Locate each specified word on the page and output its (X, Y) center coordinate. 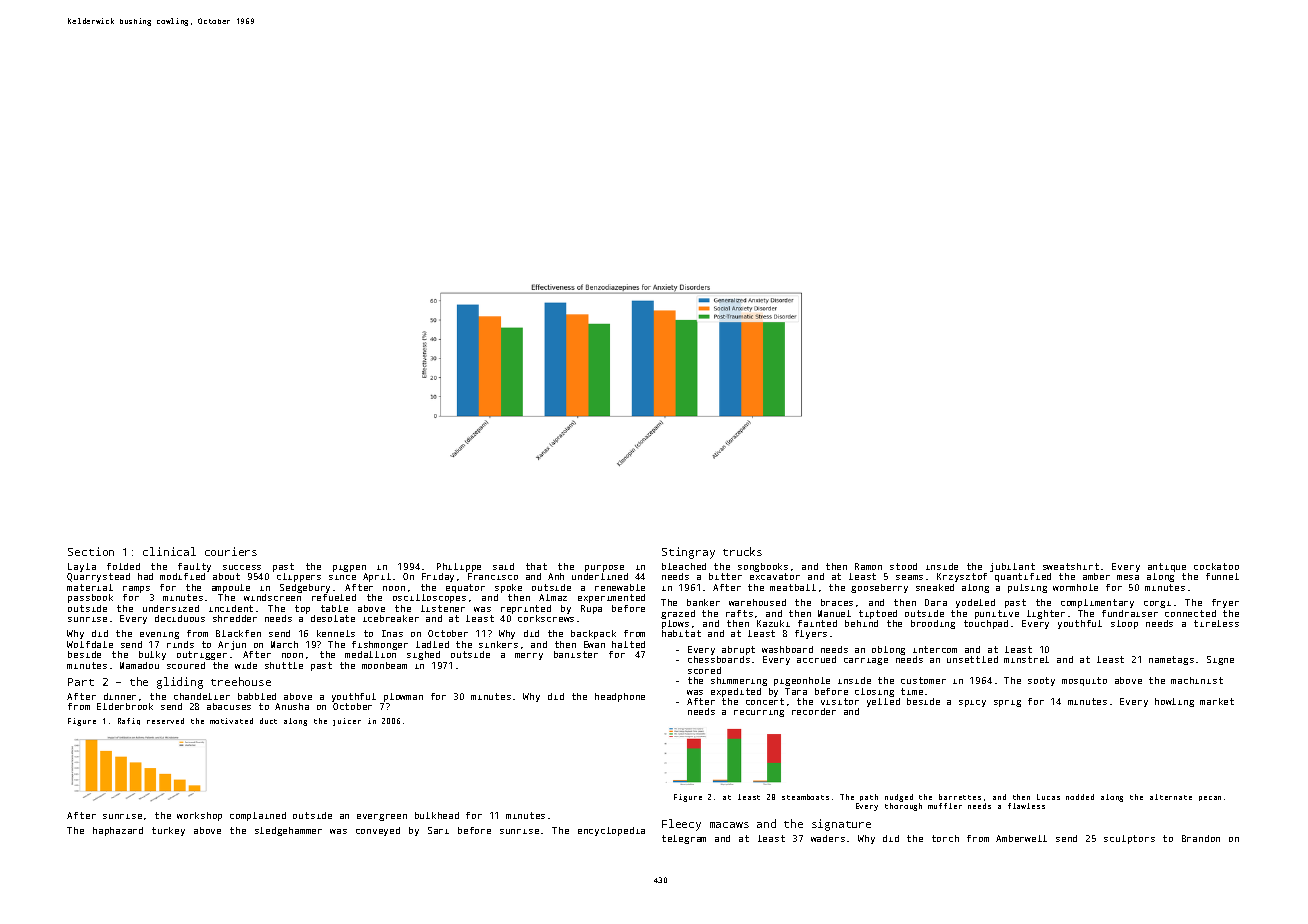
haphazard (118, 831)
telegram (684, 839)
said (503, 566)
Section (91, 551)
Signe (1220, 660)
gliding (180, 683)
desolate (333, 618)
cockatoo (1216, 566)
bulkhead (437, 815)
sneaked (935, 587)
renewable (620, 587)
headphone (620, 697)
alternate (1171, 797)
